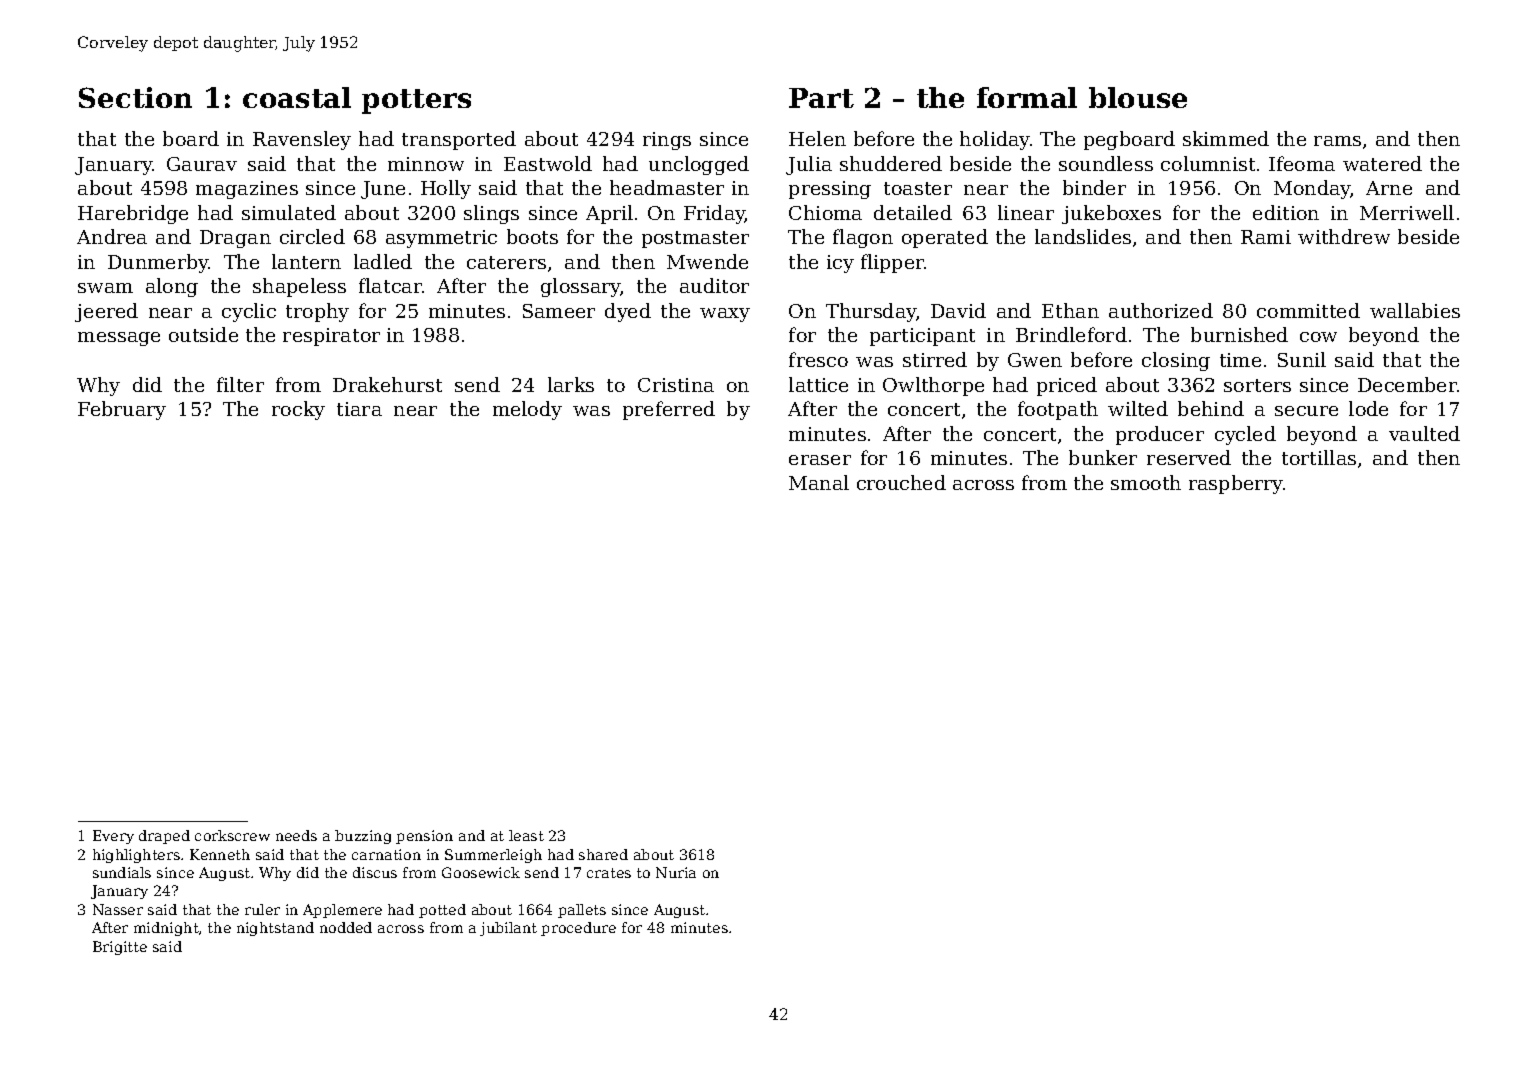 This screenshot has height=1088, width=1539. I want to click on Section, so click(135, 97).
